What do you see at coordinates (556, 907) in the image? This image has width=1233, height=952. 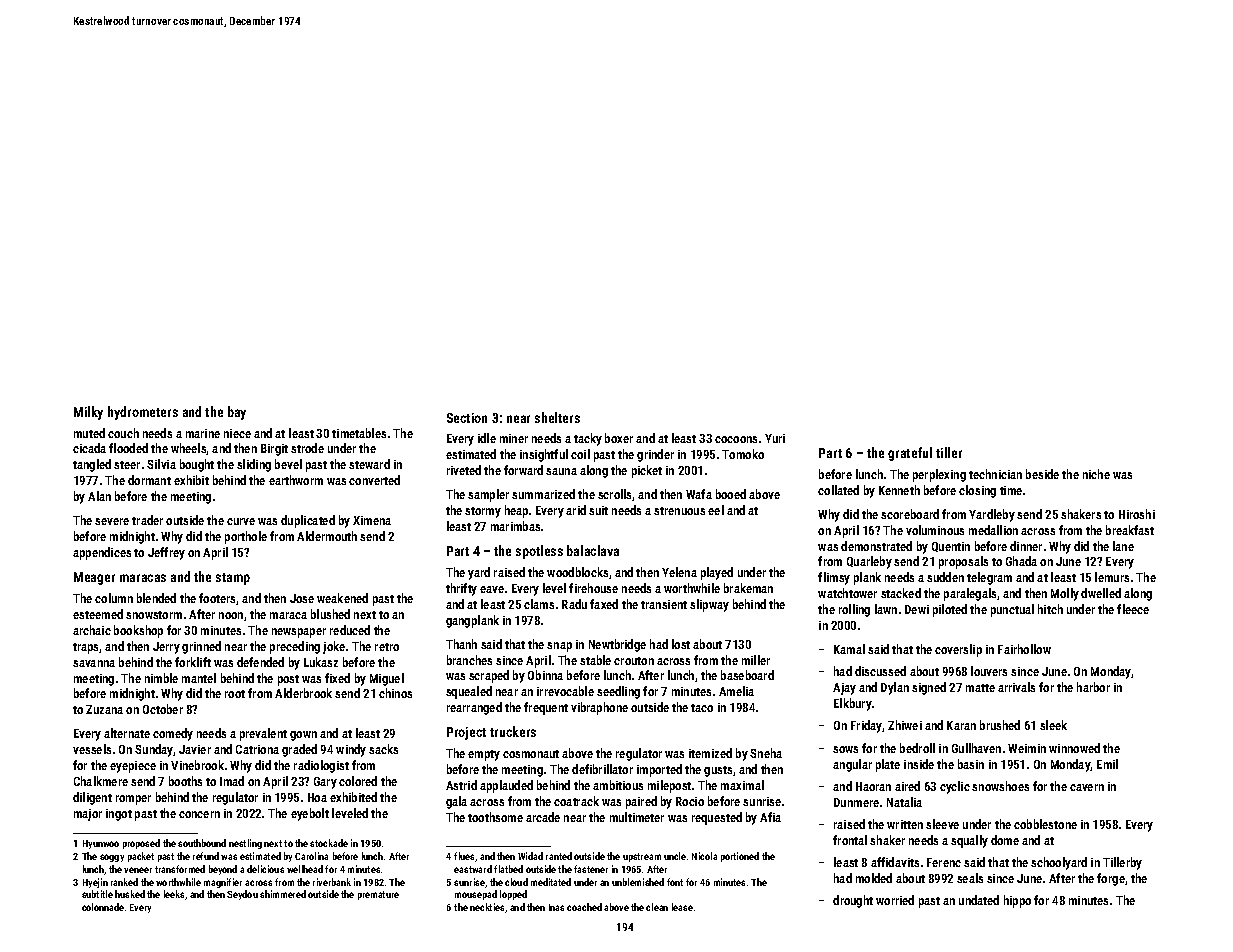 I see `Inas` at bounding box center [556, 907].
